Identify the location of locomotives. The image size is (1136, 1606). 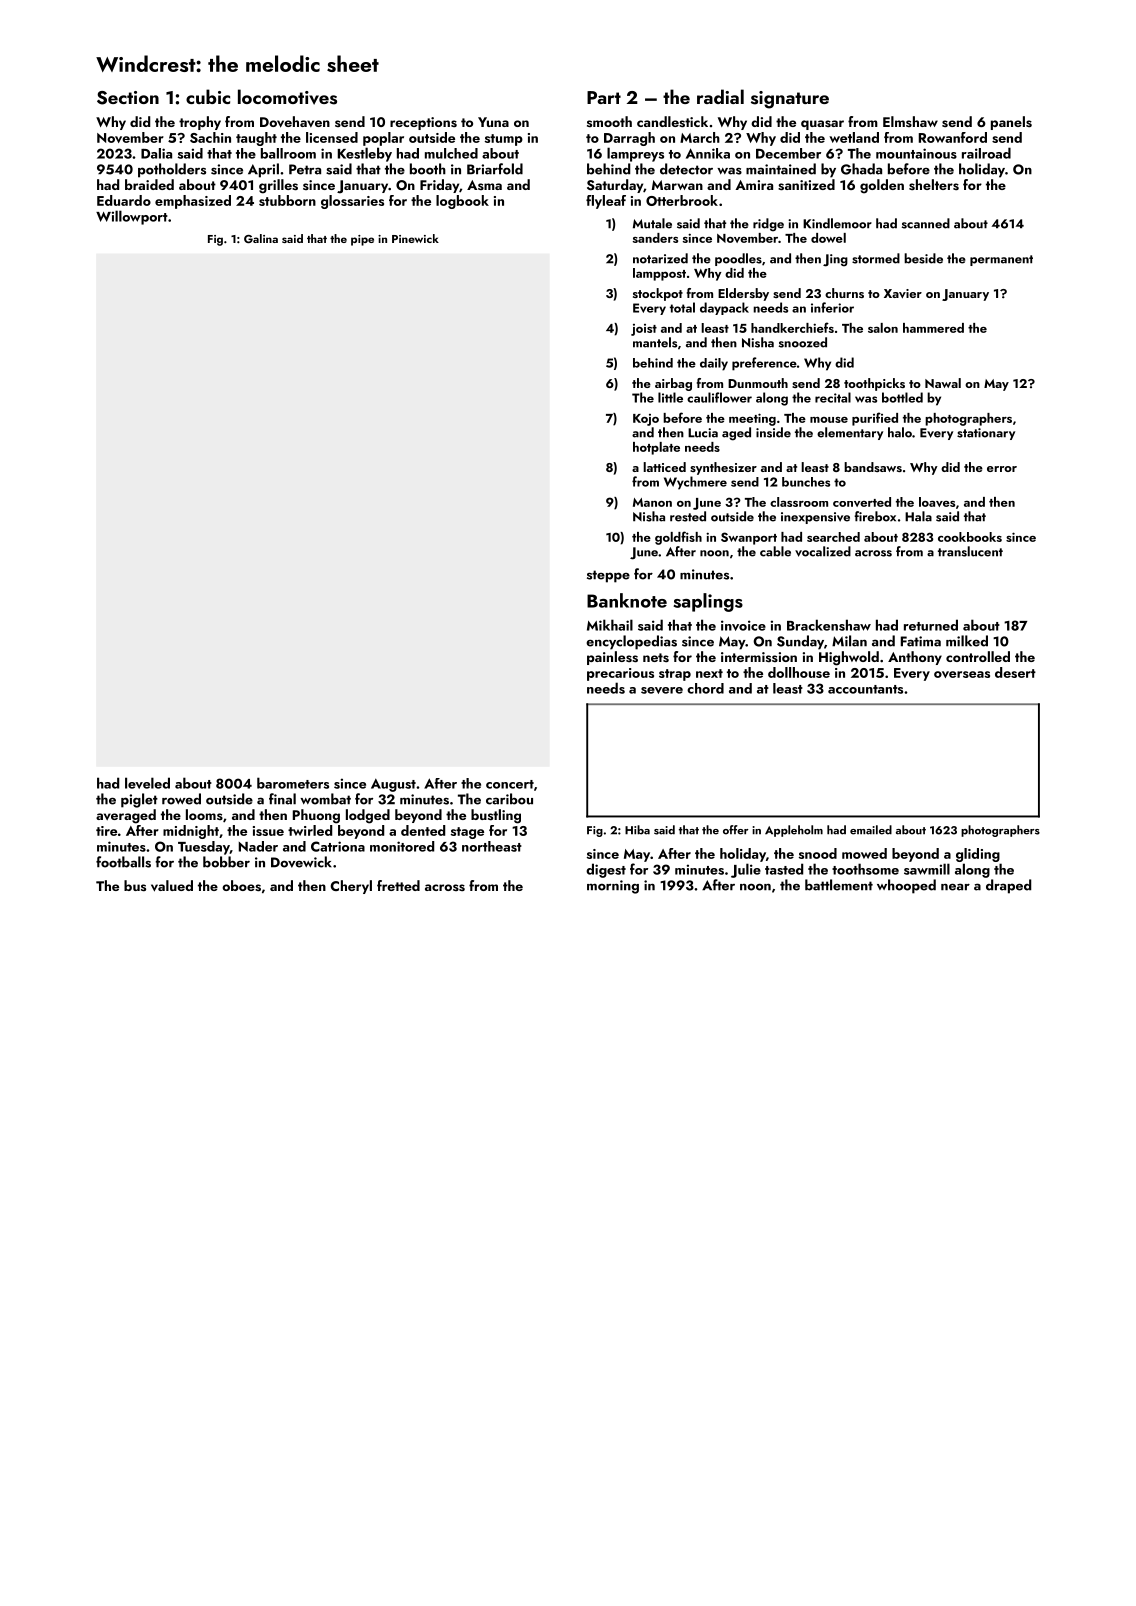
(287, 97).
